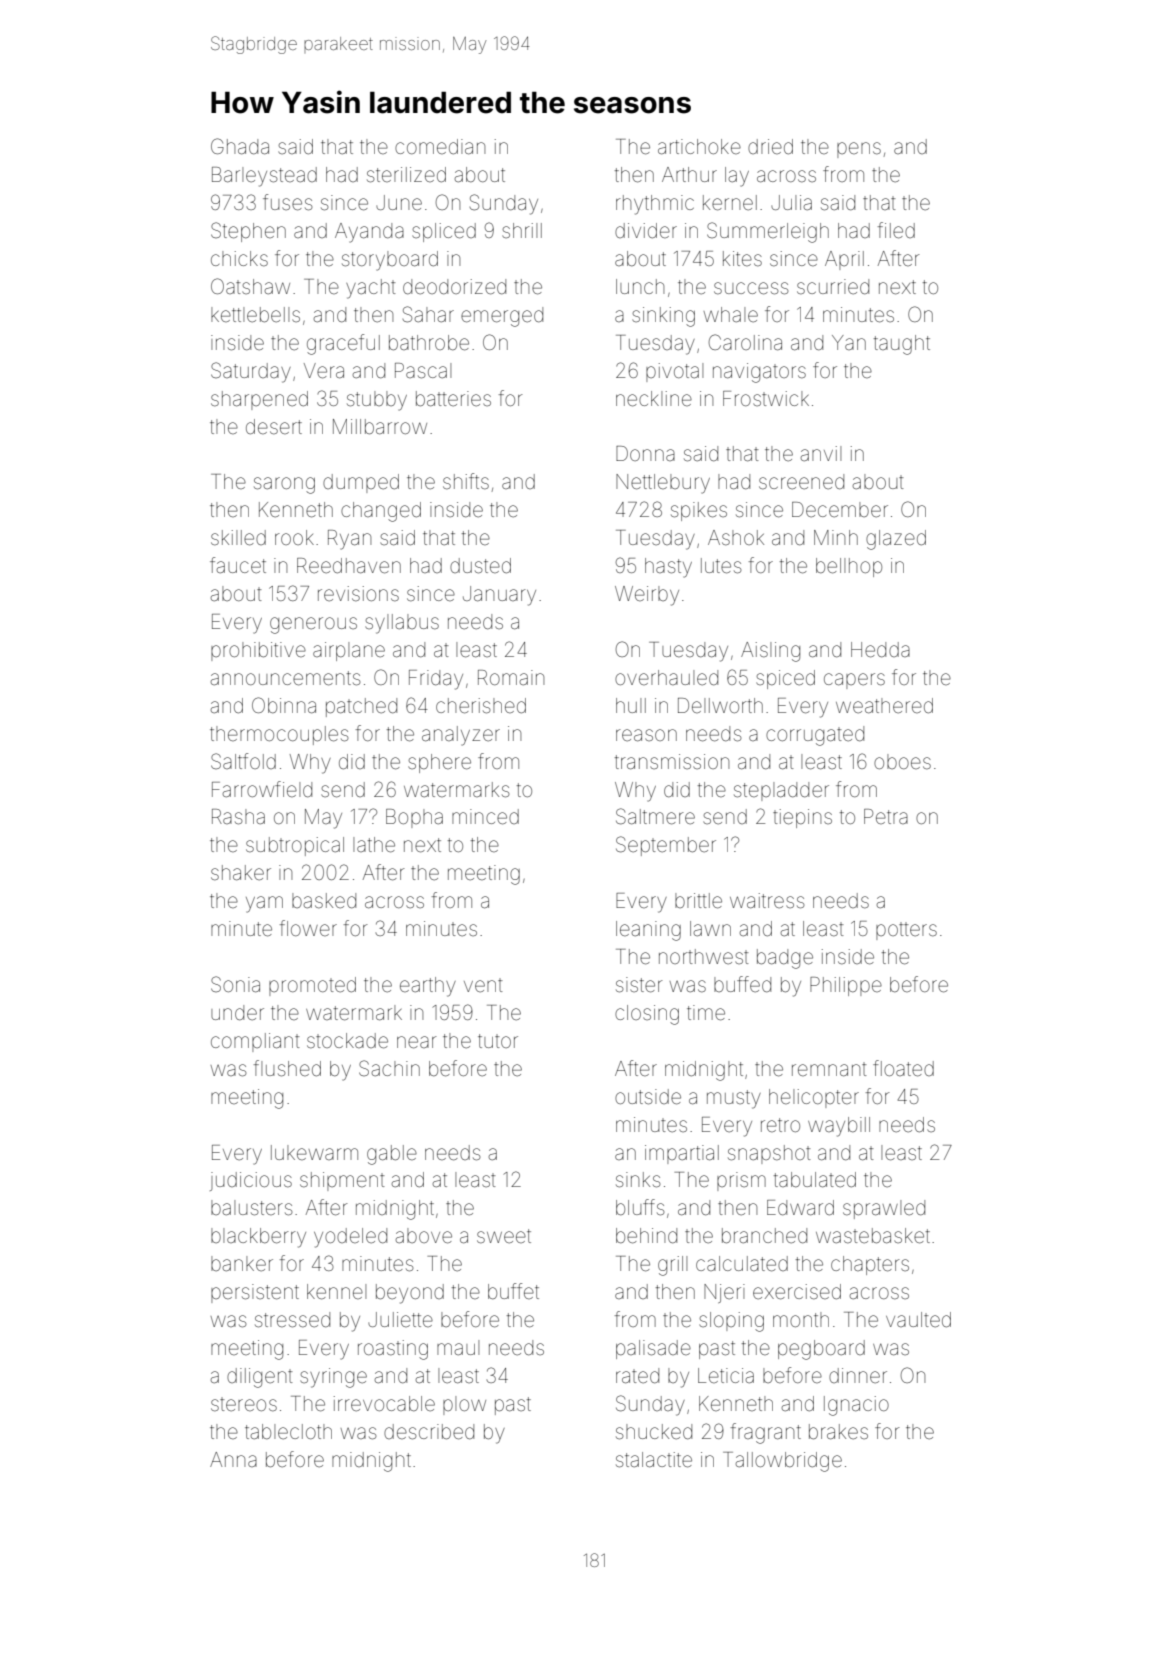  What do you see at coordinates (654, 1460) in the image?
I see `stalactite` at bounding box center [654, 1460].
